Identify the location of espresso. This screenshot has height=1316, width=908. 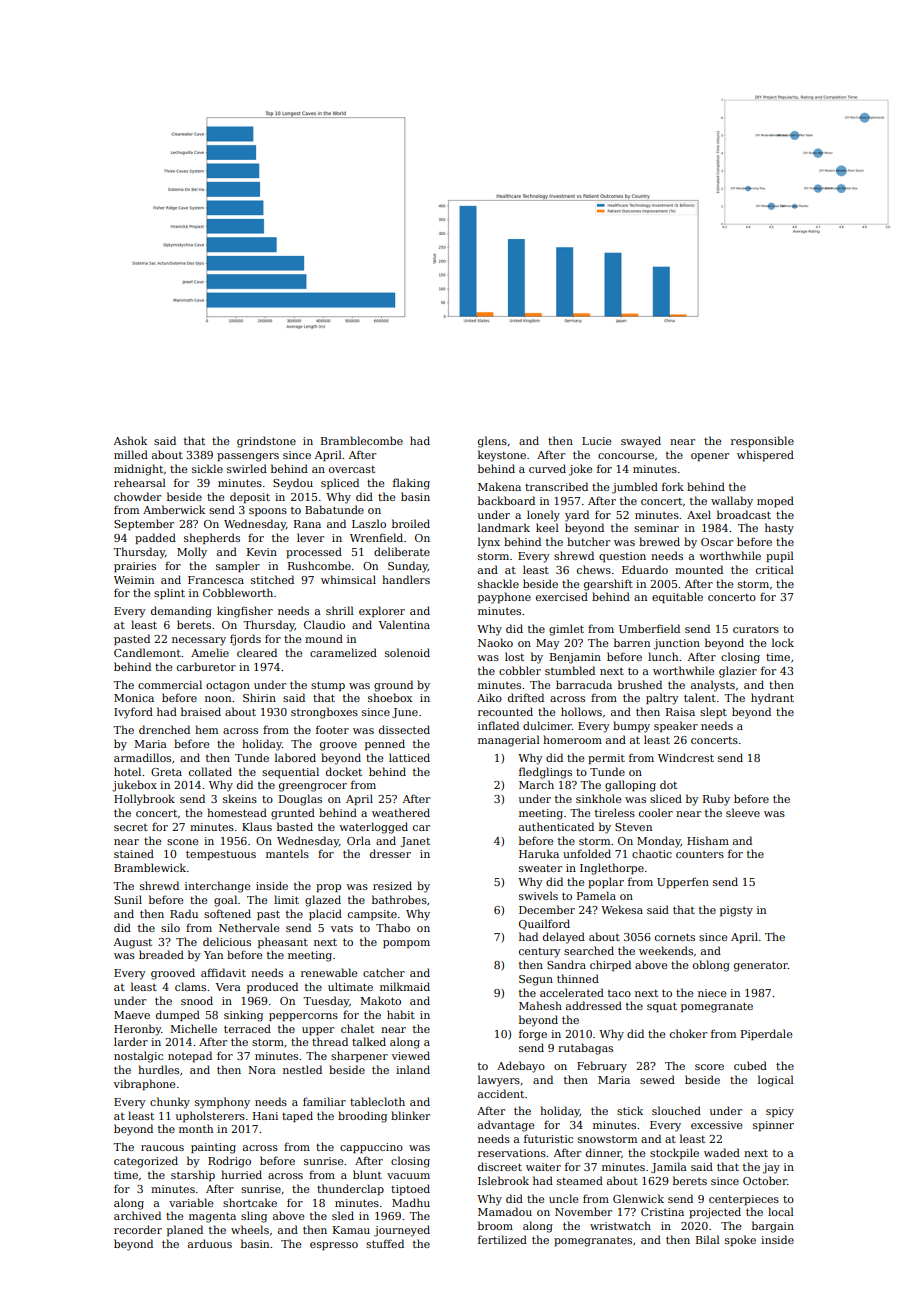
(334, 1246).
